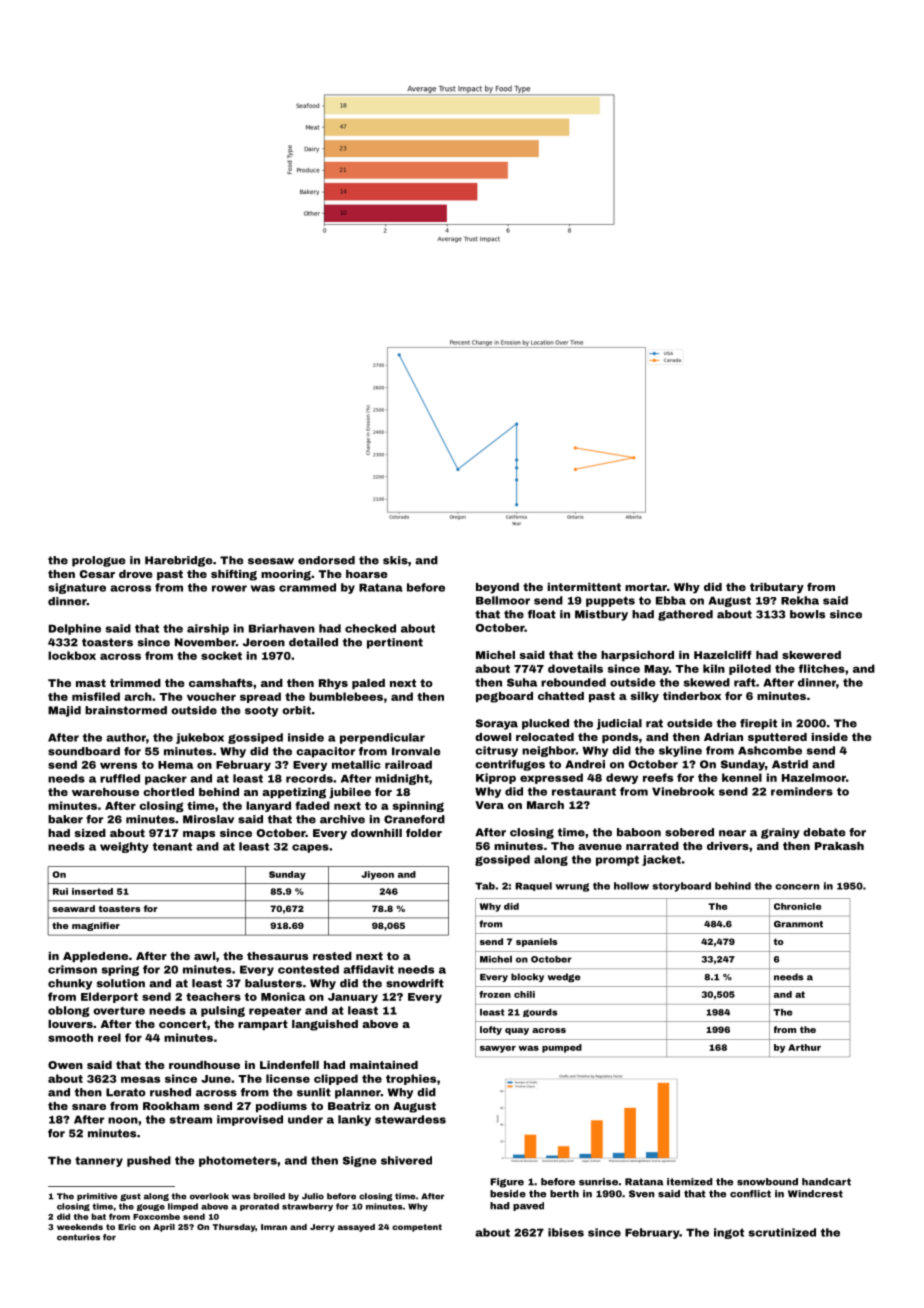  What do you see at coordinates (750, 669) in the document?
I see `piloted` at bounding box center [750, 669].
